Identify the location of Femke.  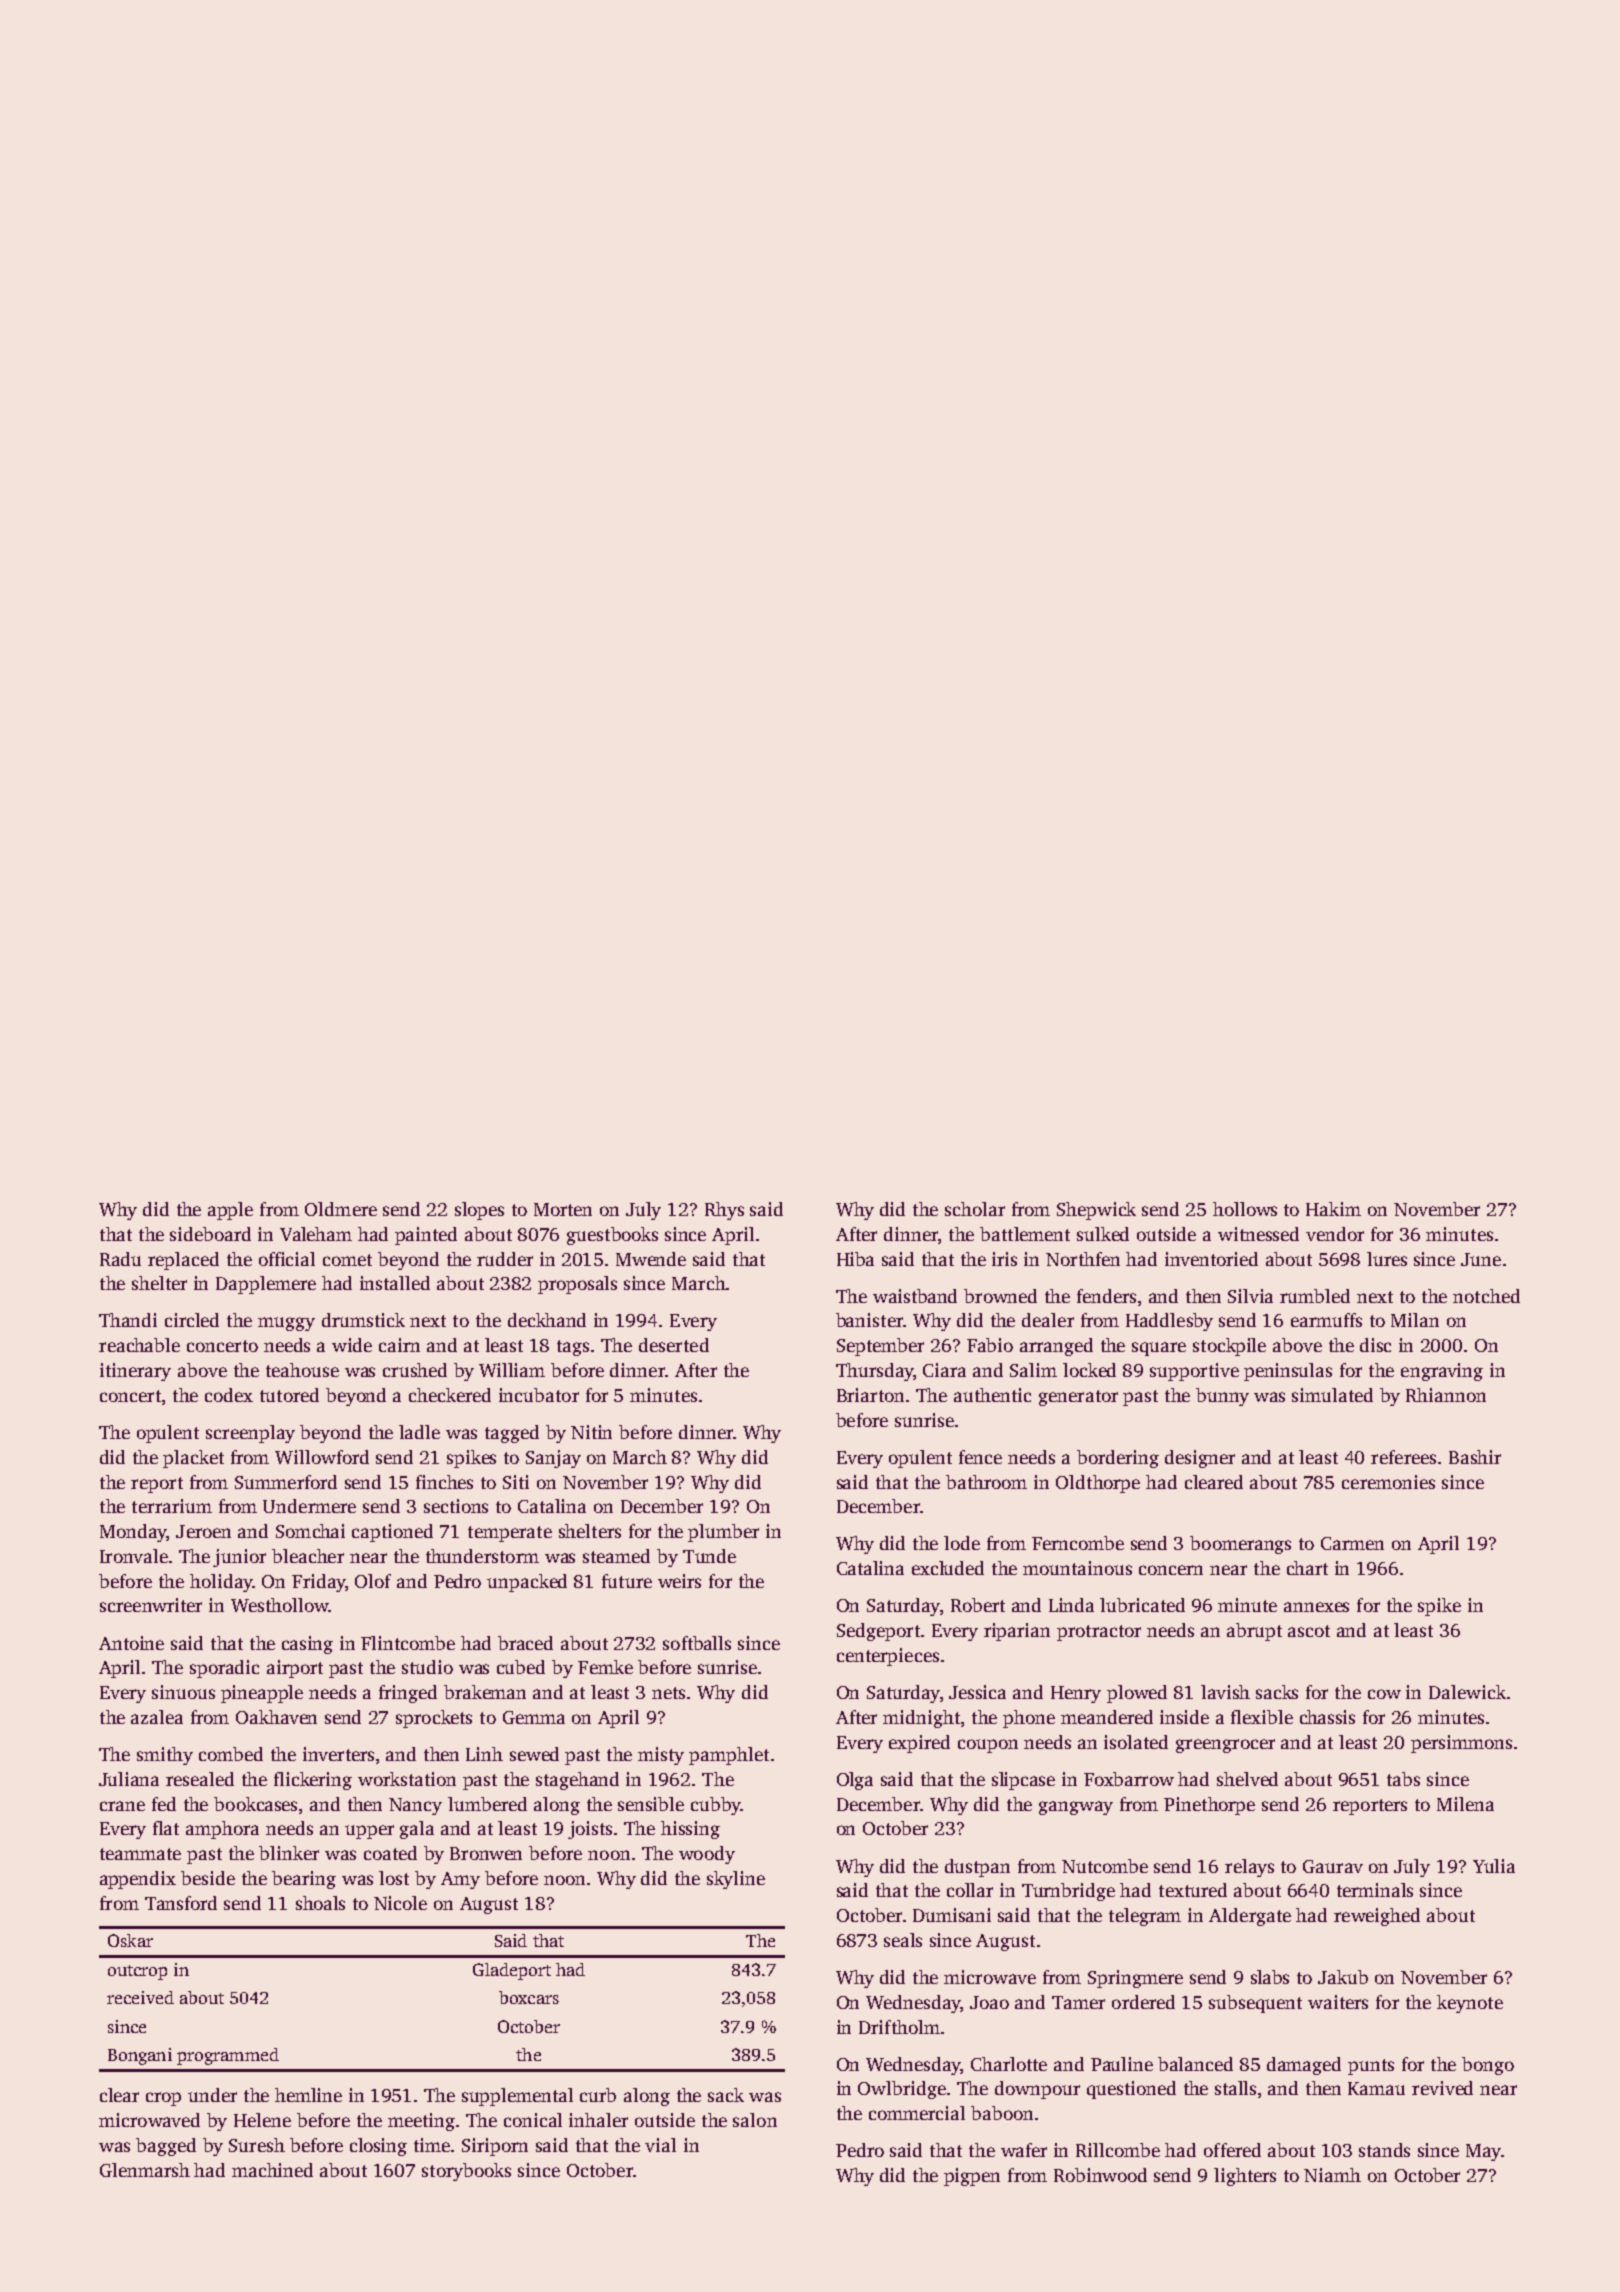
(605, 1667).
